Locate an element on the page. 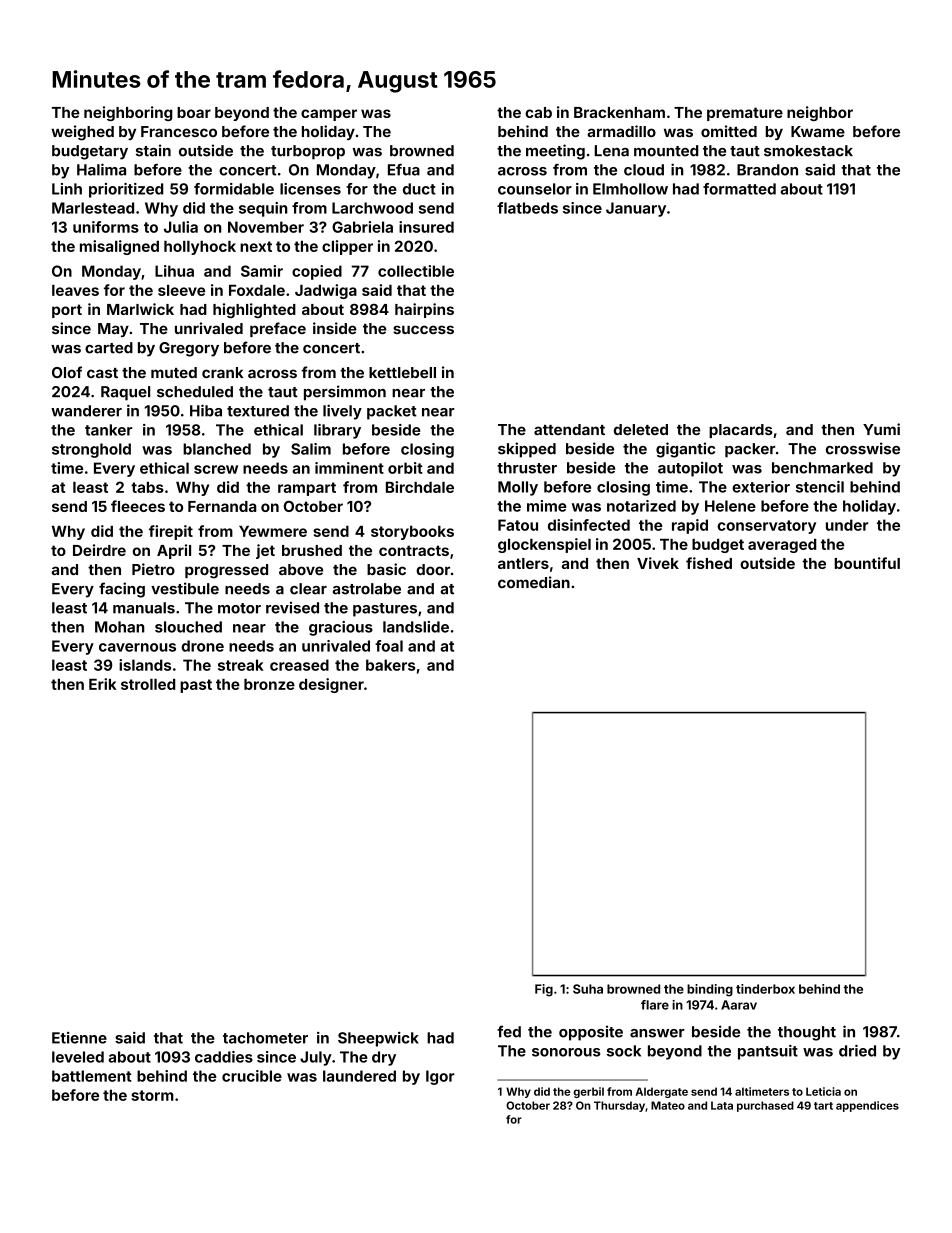  Fig is located at coordinates (544, 990).
